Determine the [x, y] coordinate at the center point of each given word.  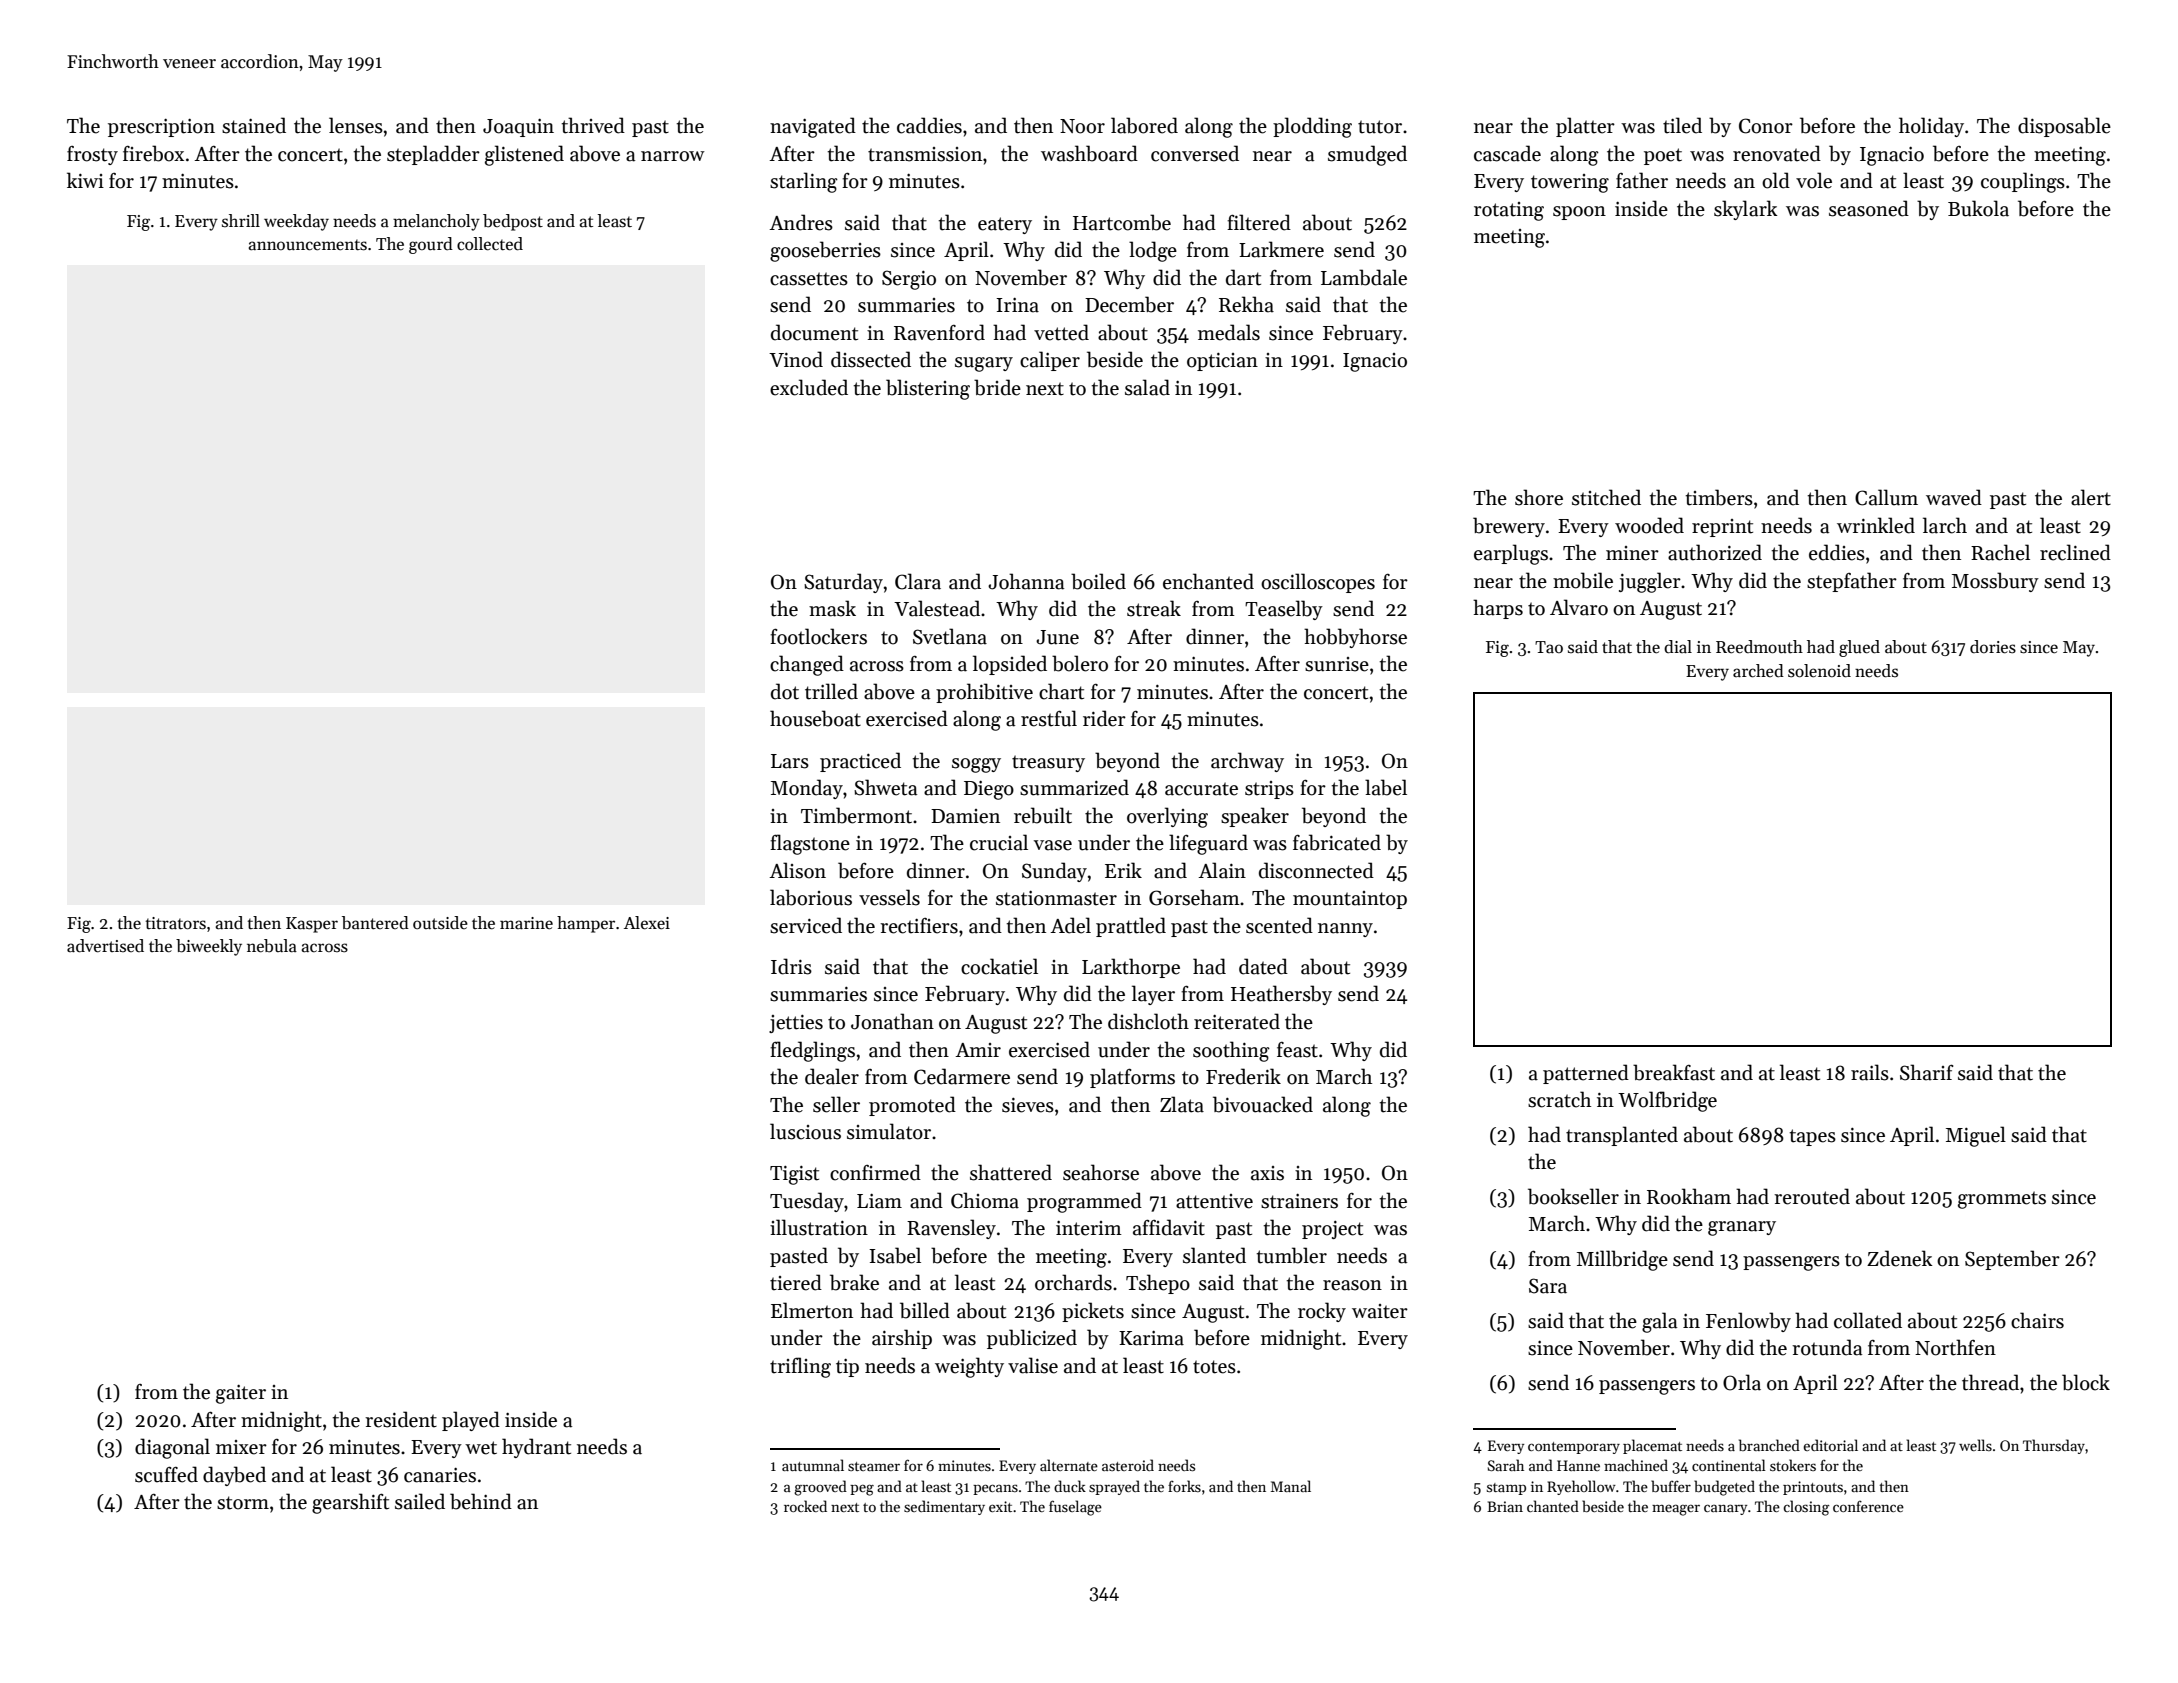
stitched [1606, 497]
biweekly [209, 947]
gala [1659, 1322]
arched [1758, 671]
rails [1870, 1072]
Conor [1766, 126]
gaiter [241, 1394]
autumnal [813, 1465]
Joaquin [518, 128]
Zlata [1182, 1104]
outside [440, 923]
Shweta [885, 787]
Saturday [843, 583]
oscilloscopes [1318, 583]
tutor [1380, 127]
